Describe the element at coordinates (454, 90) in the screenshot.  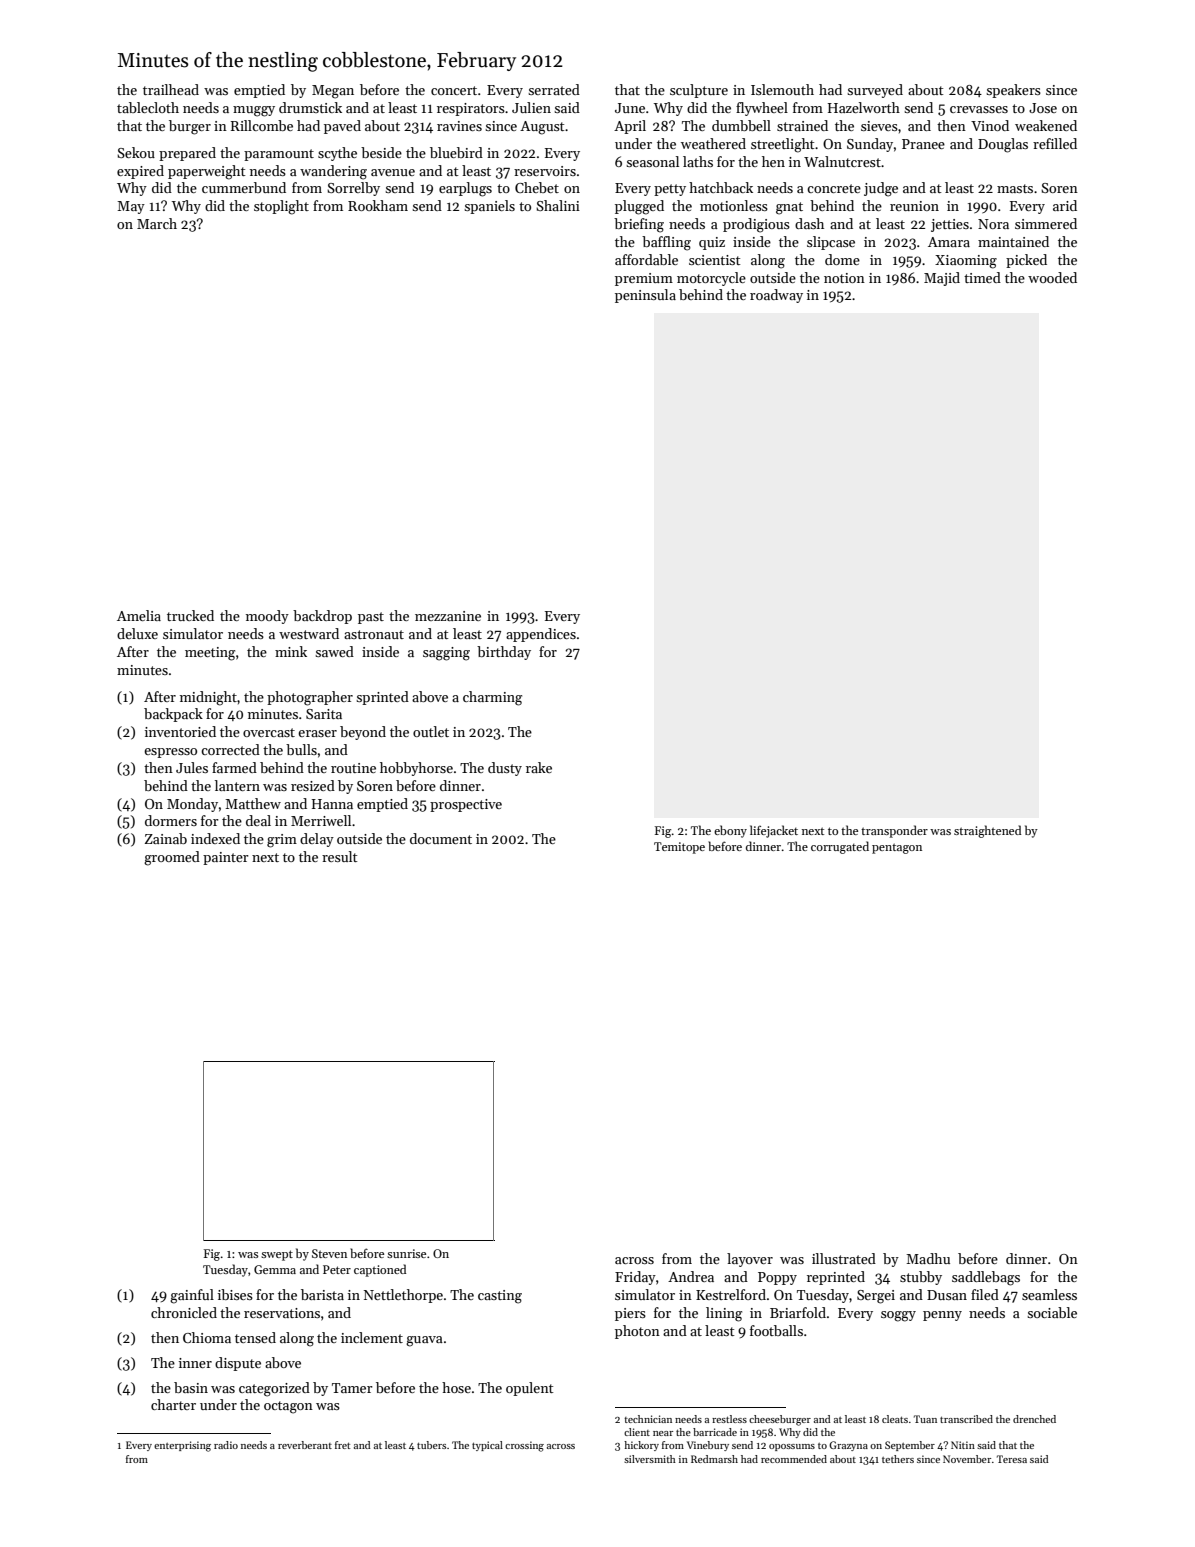
I see `concert` at that location.
